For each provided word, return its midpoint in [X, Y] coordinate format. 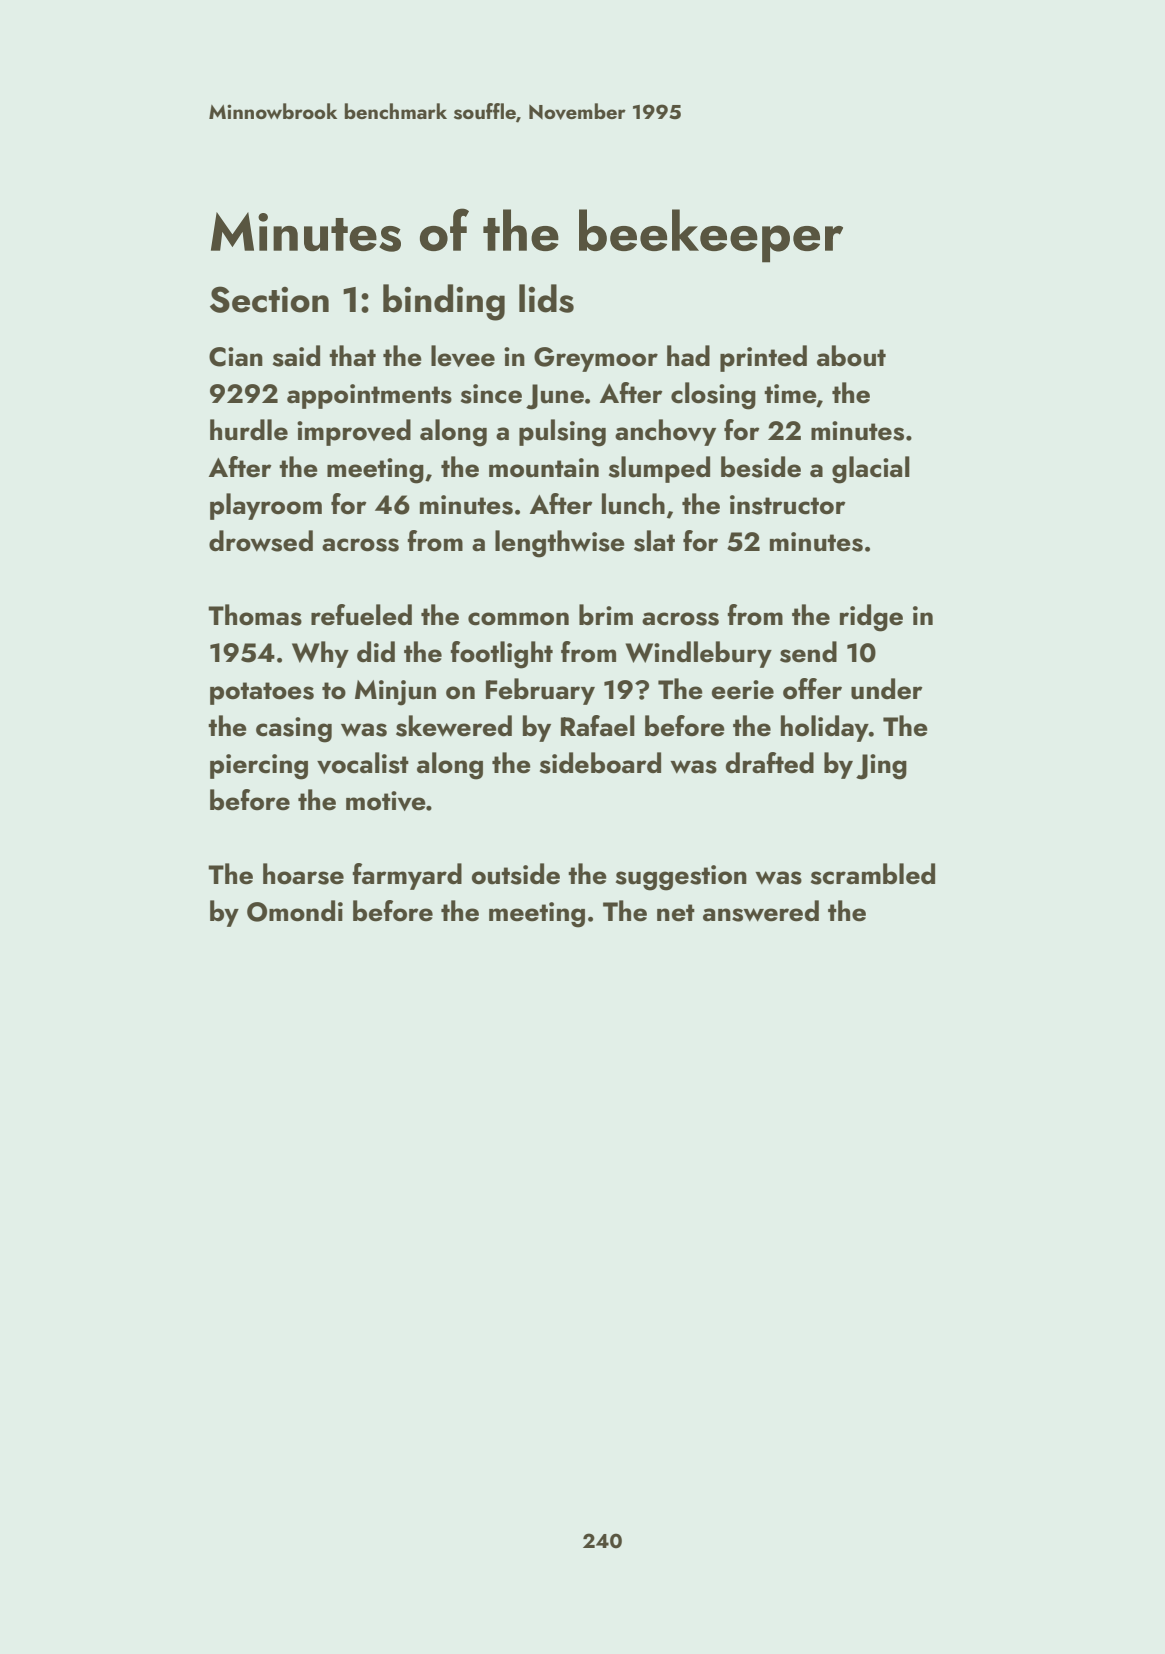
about [851, 356]
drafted [770, 763]
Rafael [598, 726]
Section [269, 299]
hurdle [249, 430]
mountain [544, 468]
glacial [871, 470]
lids [546, 298]
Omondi [295, 911]
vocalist [363, 763]
